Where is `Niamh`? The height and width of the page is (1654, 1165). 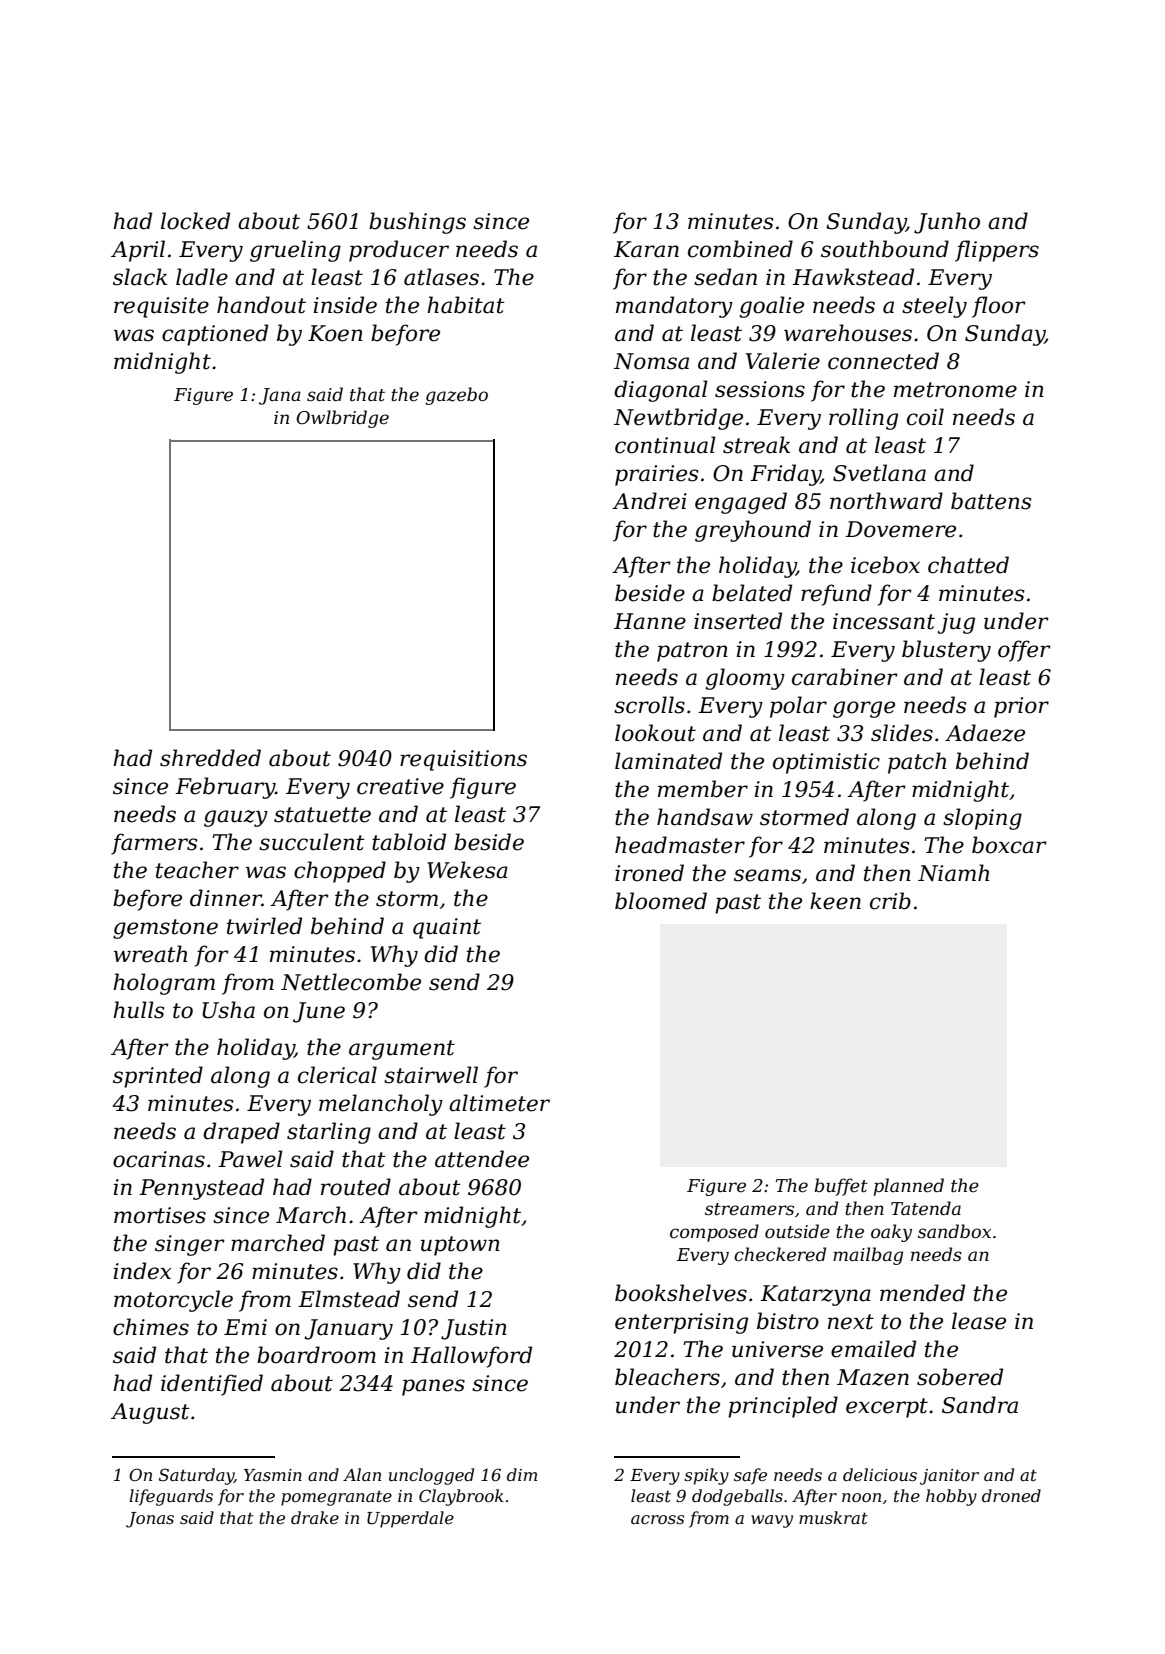
Niamh is located at coordinates (953, 873).
